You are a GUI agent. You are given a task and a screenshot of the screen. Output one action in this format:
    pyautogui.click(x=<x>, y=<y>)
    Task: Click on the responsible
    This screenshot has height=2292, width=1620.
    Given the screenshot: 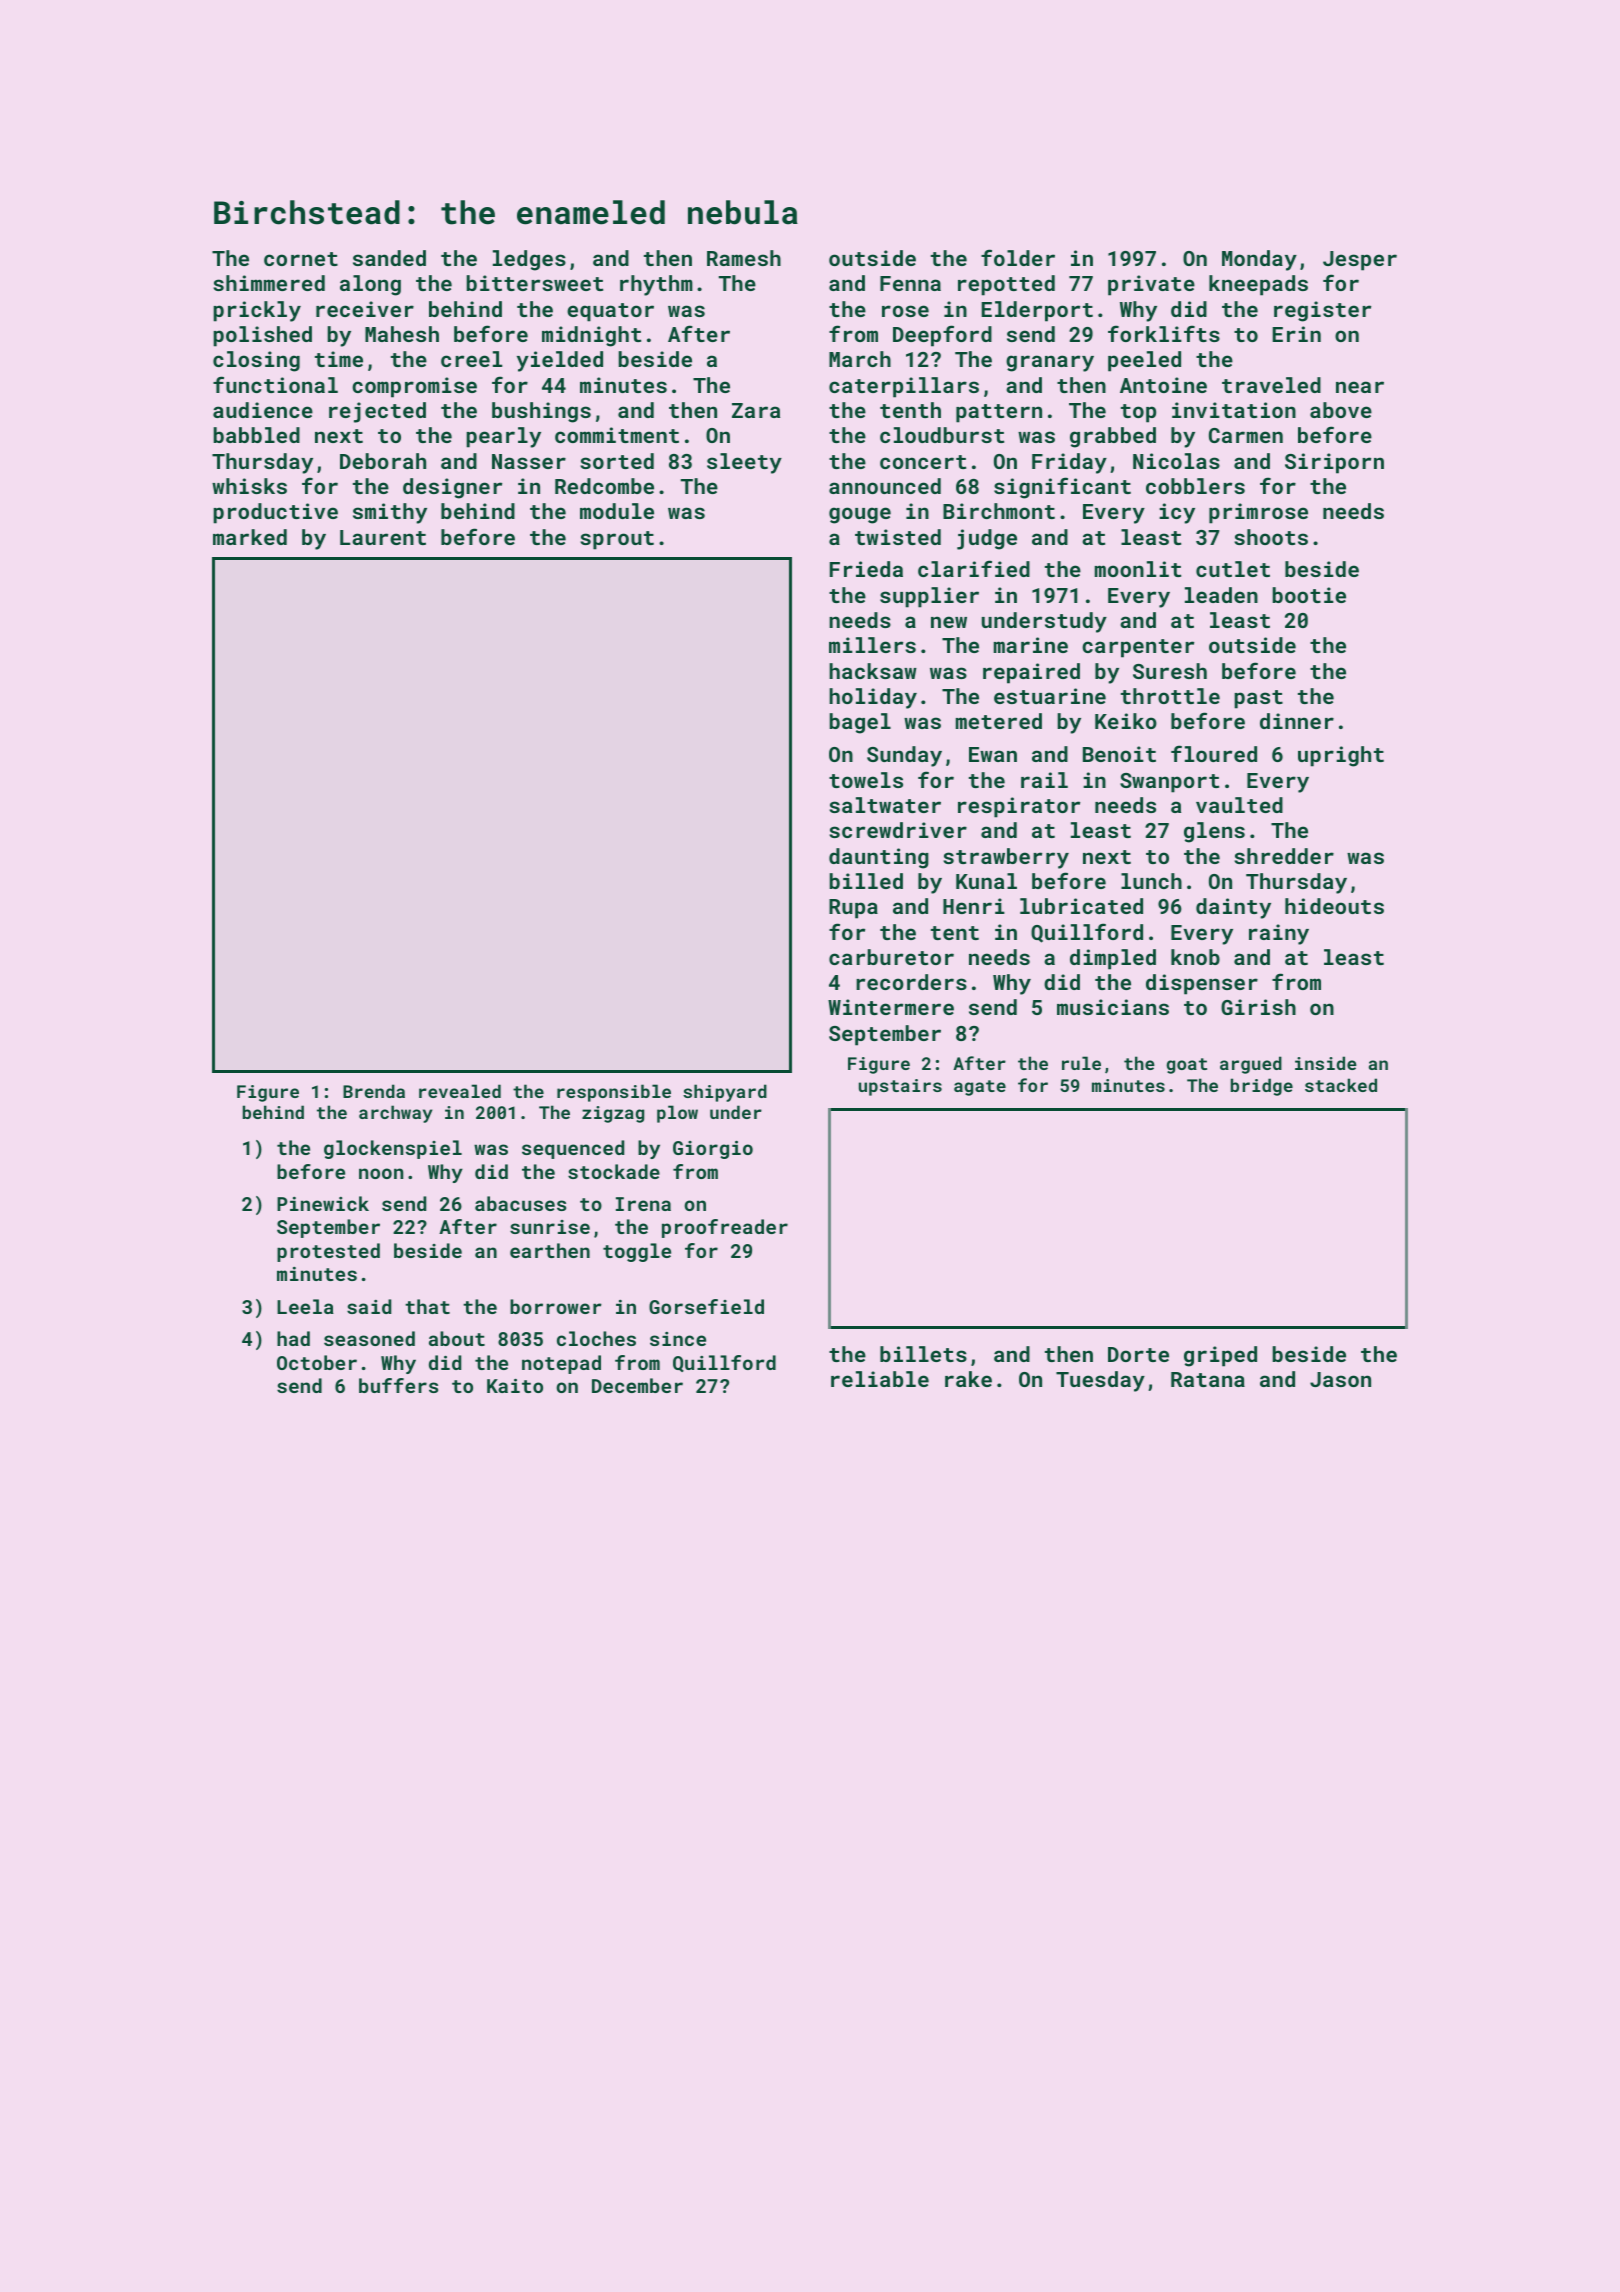 What is the action you would take?
    pyautogui.click(x=614, y=1093)
